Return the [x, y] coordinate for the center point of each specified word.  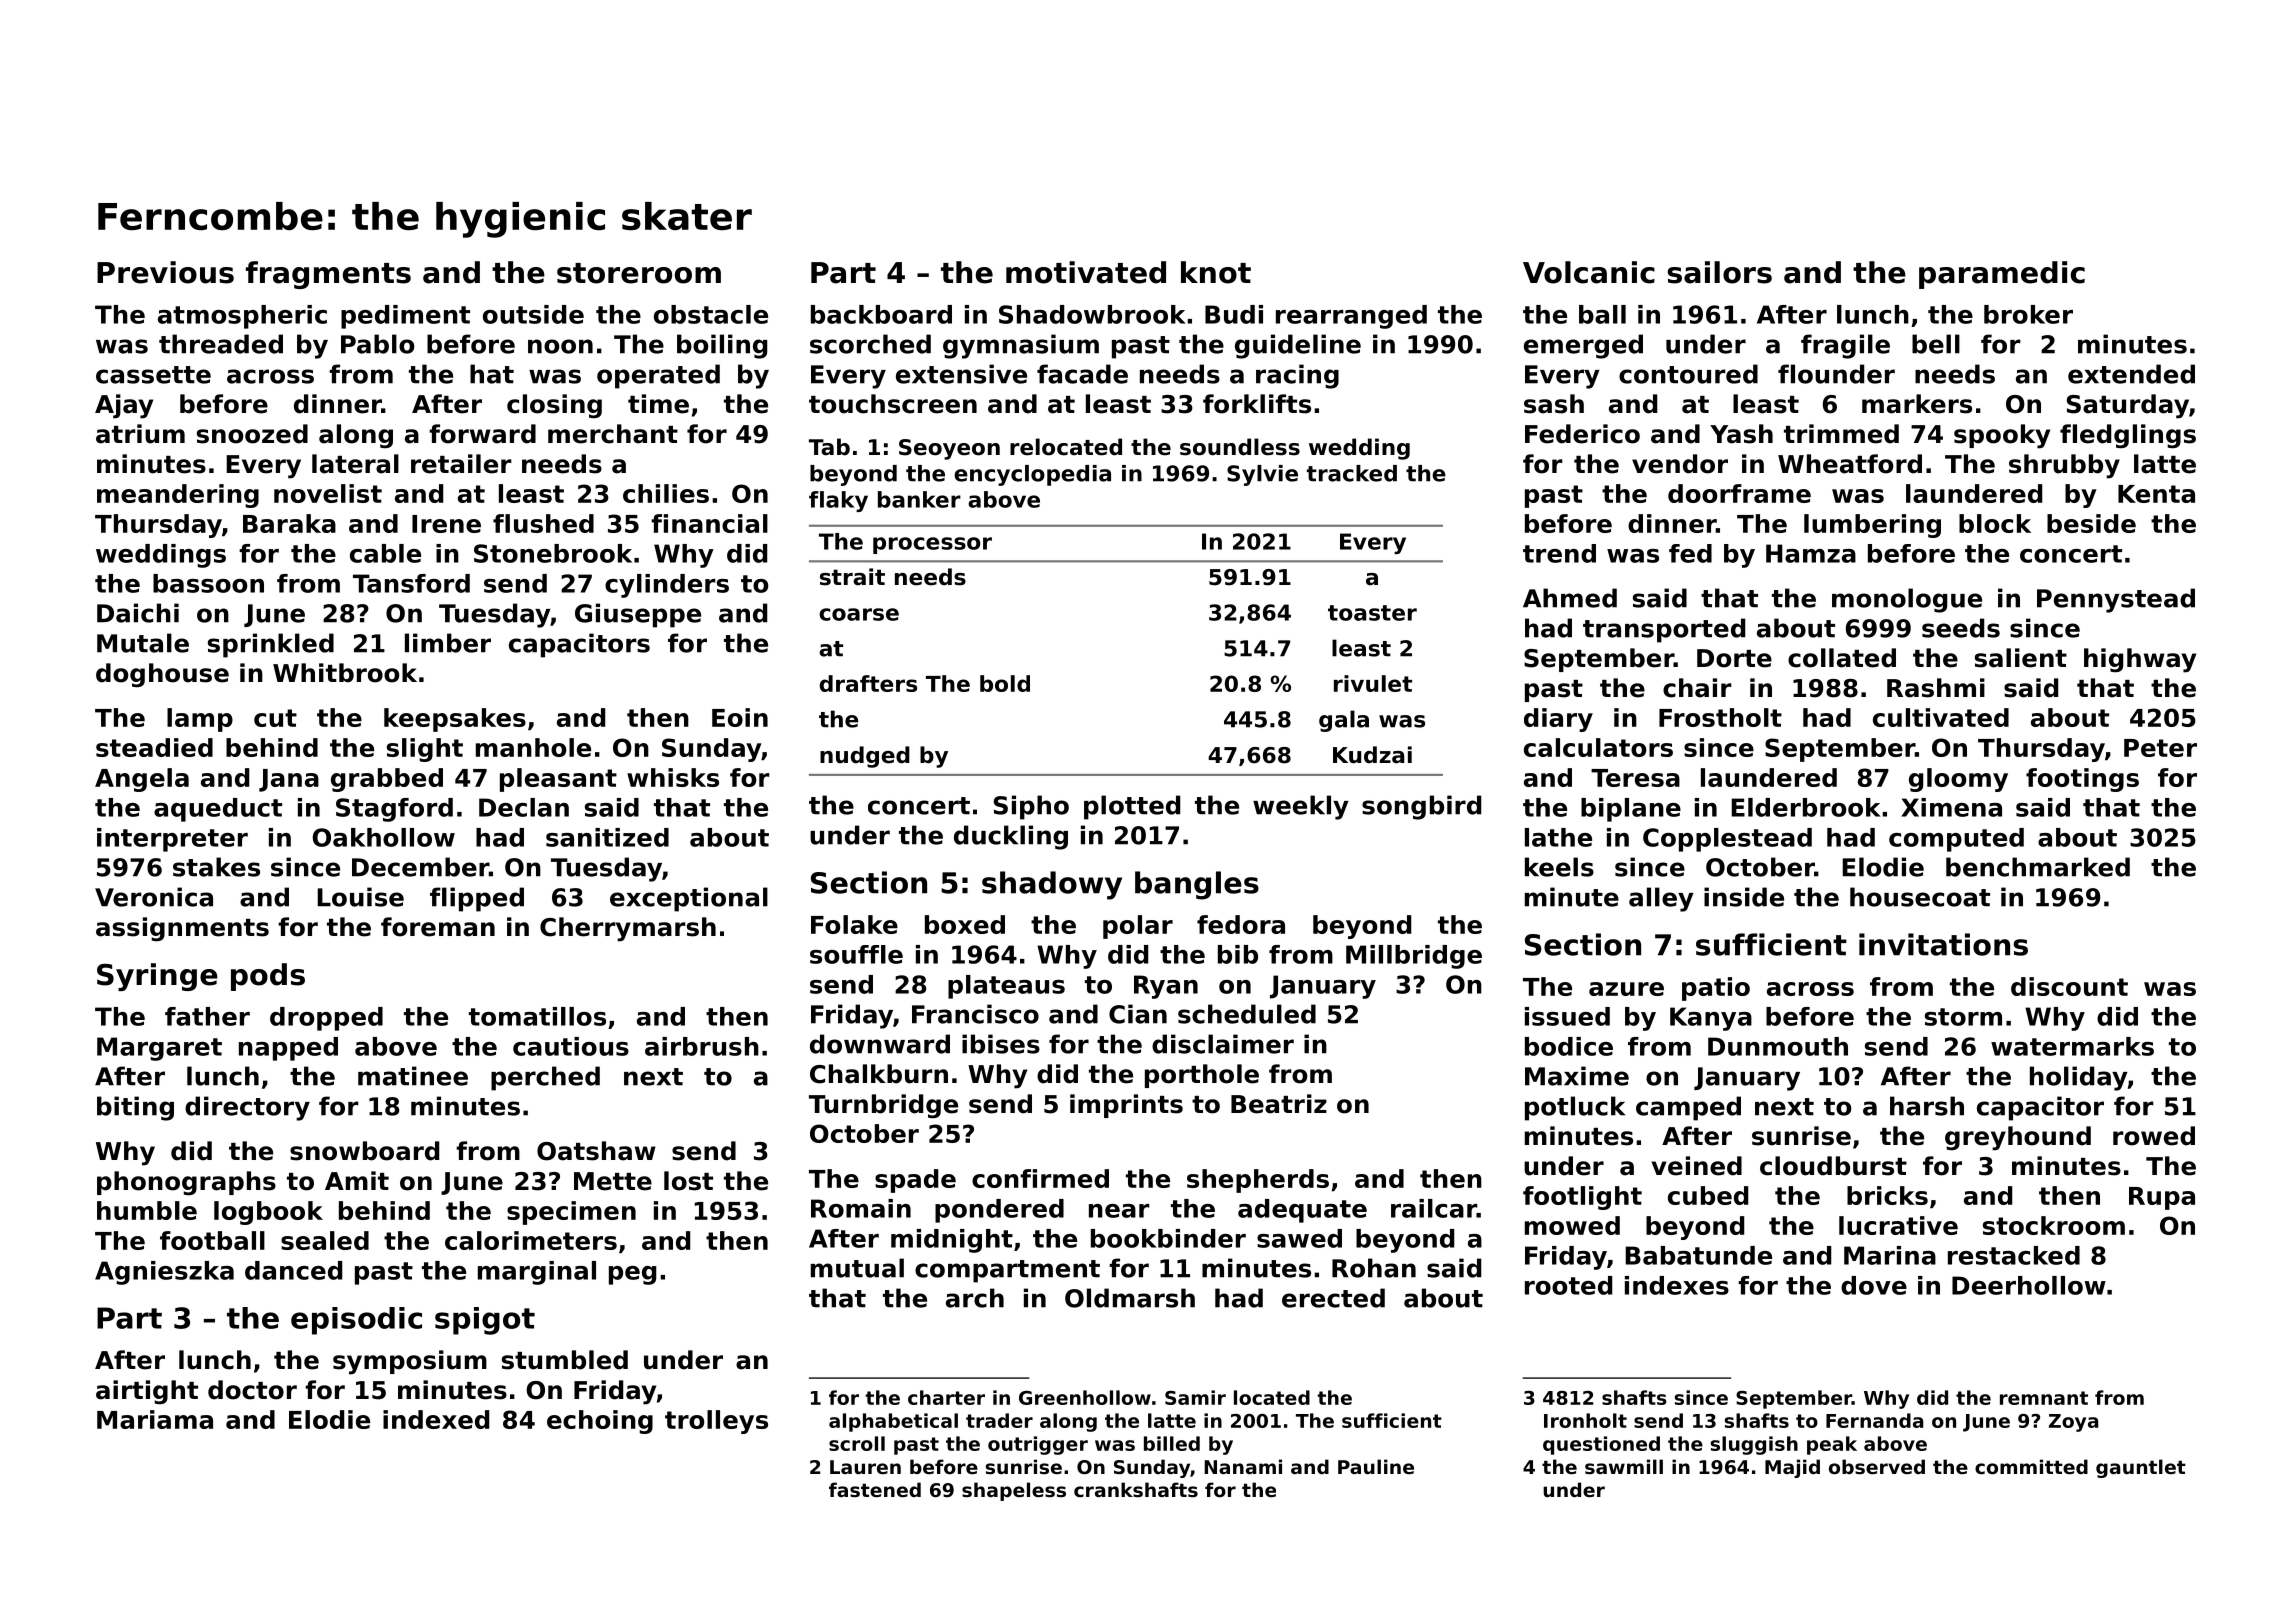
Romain [861, 1208]
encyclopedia [1032, 475]
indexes [1677, 1285]
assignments [182, 929]
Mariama [155, 1419]
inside [1744, 897]
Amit [357, 1180]
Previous [165, 272]
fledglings [2128, 436]
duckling [1011, 837]
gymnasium [1021, 346]
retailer [461, 464]
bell [1936, 344]
